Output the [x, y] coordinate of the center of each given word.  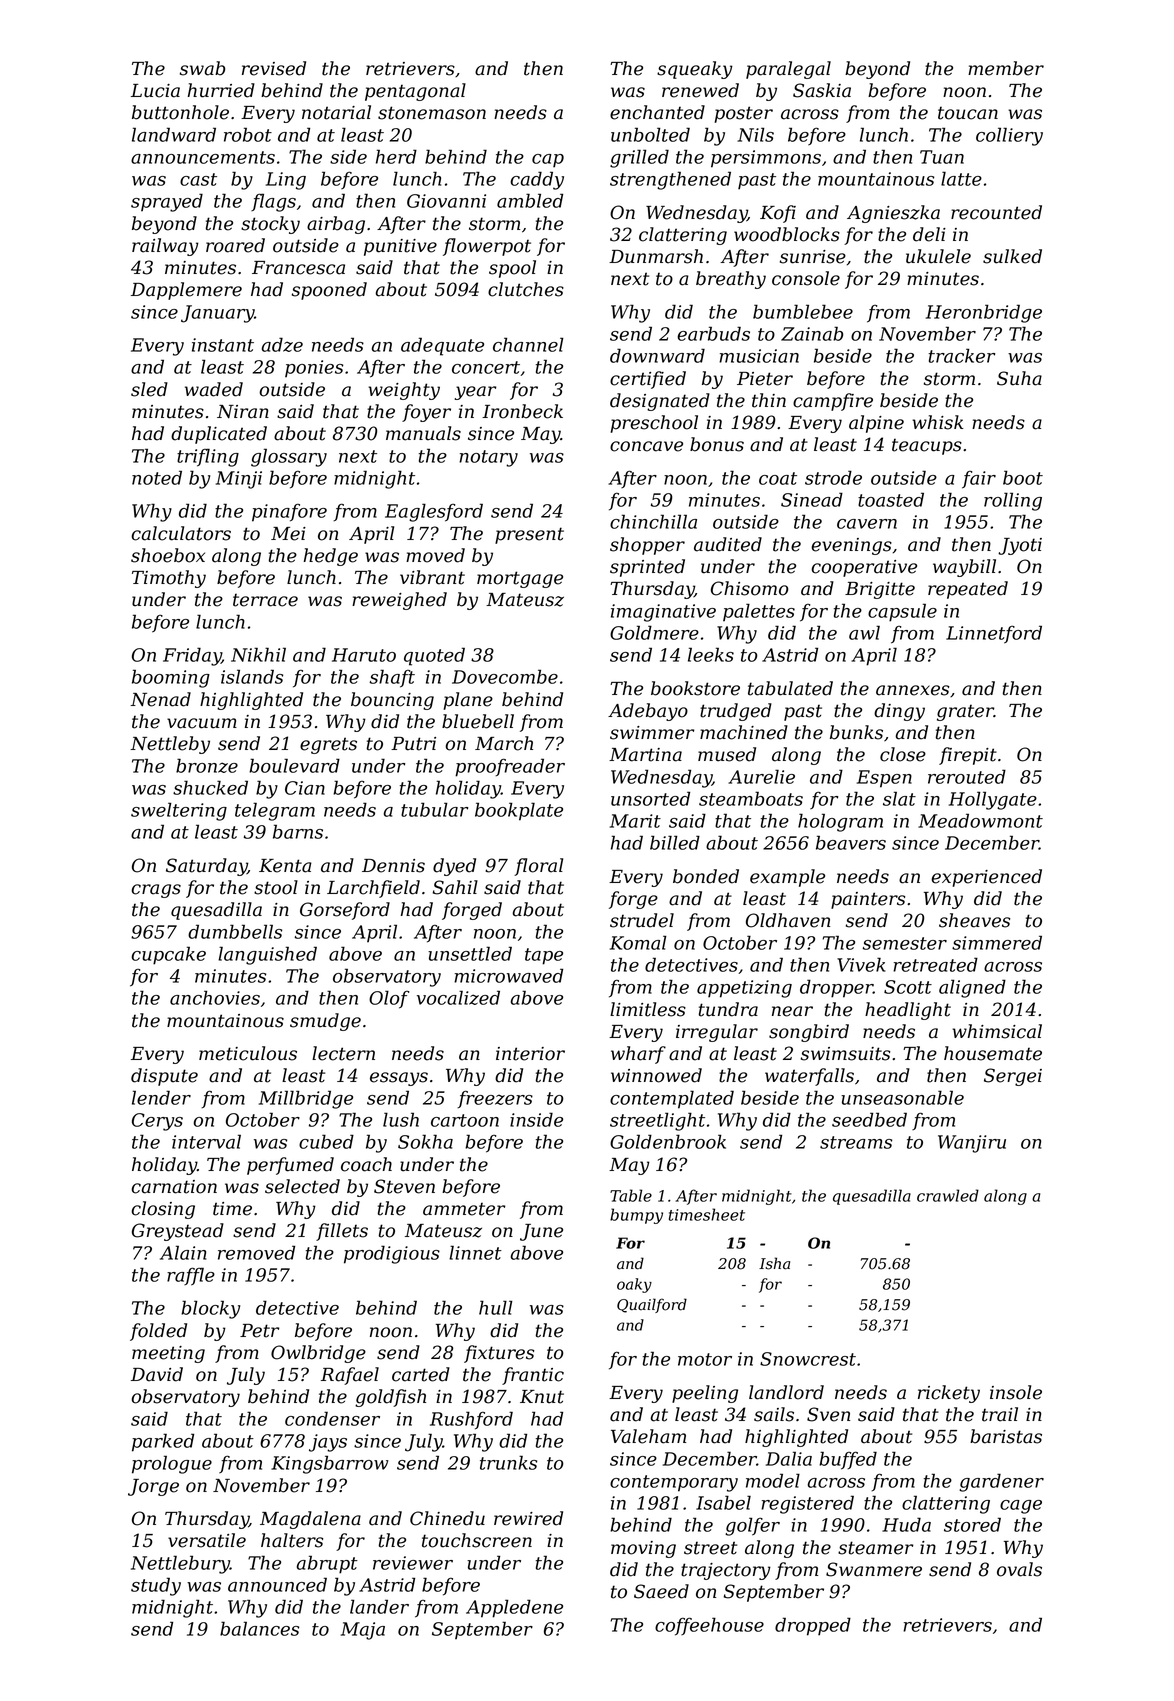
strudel [642, 920]
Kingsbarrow [330, 1464]
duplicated [219, 435]
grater [965, 713]
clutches [526, 289]
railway [165, 247]
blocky [210, 1309]
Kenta [285, 866]
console [806, 278]
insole [1016, 1392]
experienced [986, 878]
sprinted [647, 568]
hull [496, 1307]
